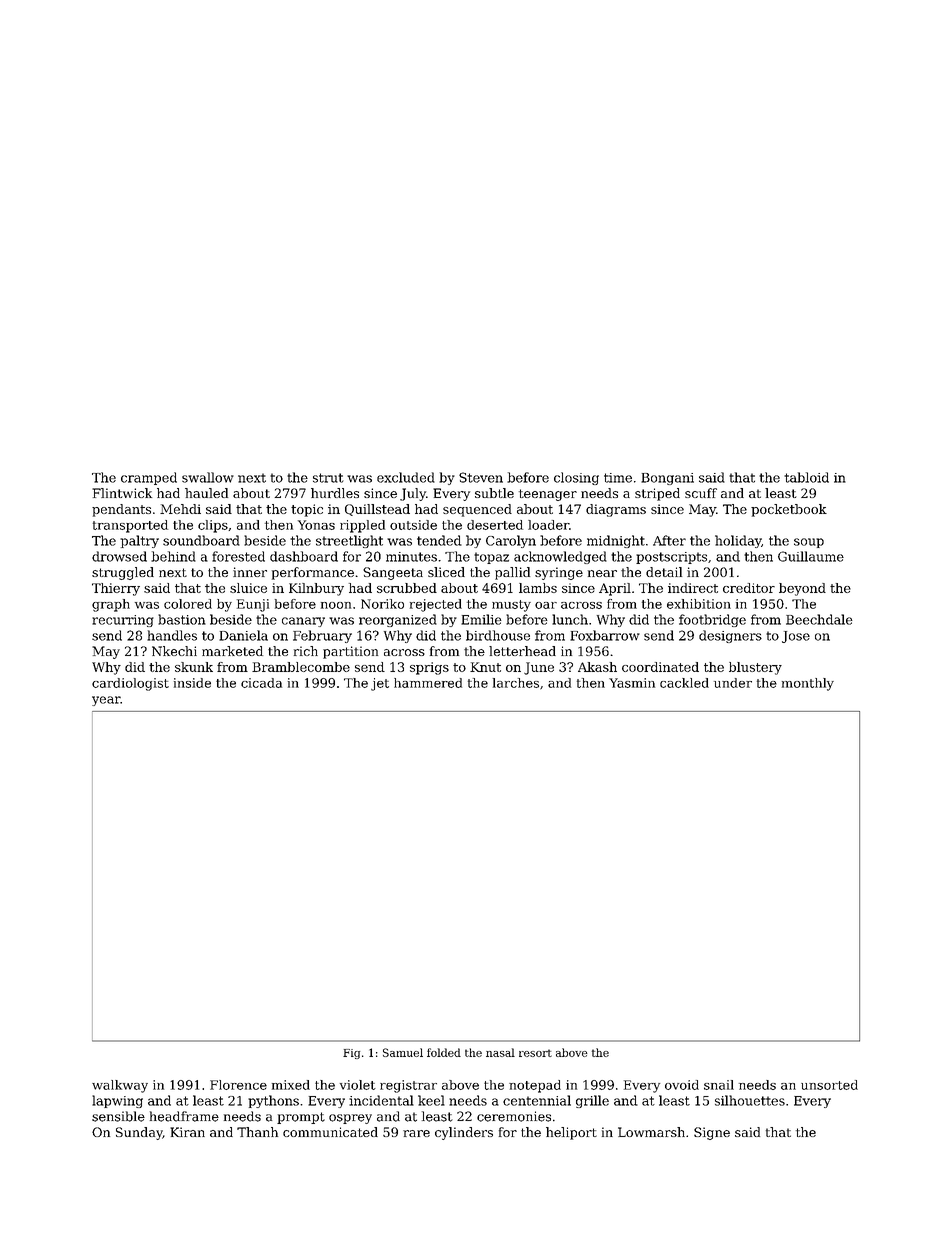 Image resolution: width=952 pixels, height=1233 pixels. Describe the element at coordinates (802, 589) in the screenshot. I see `beyond` at that location.
